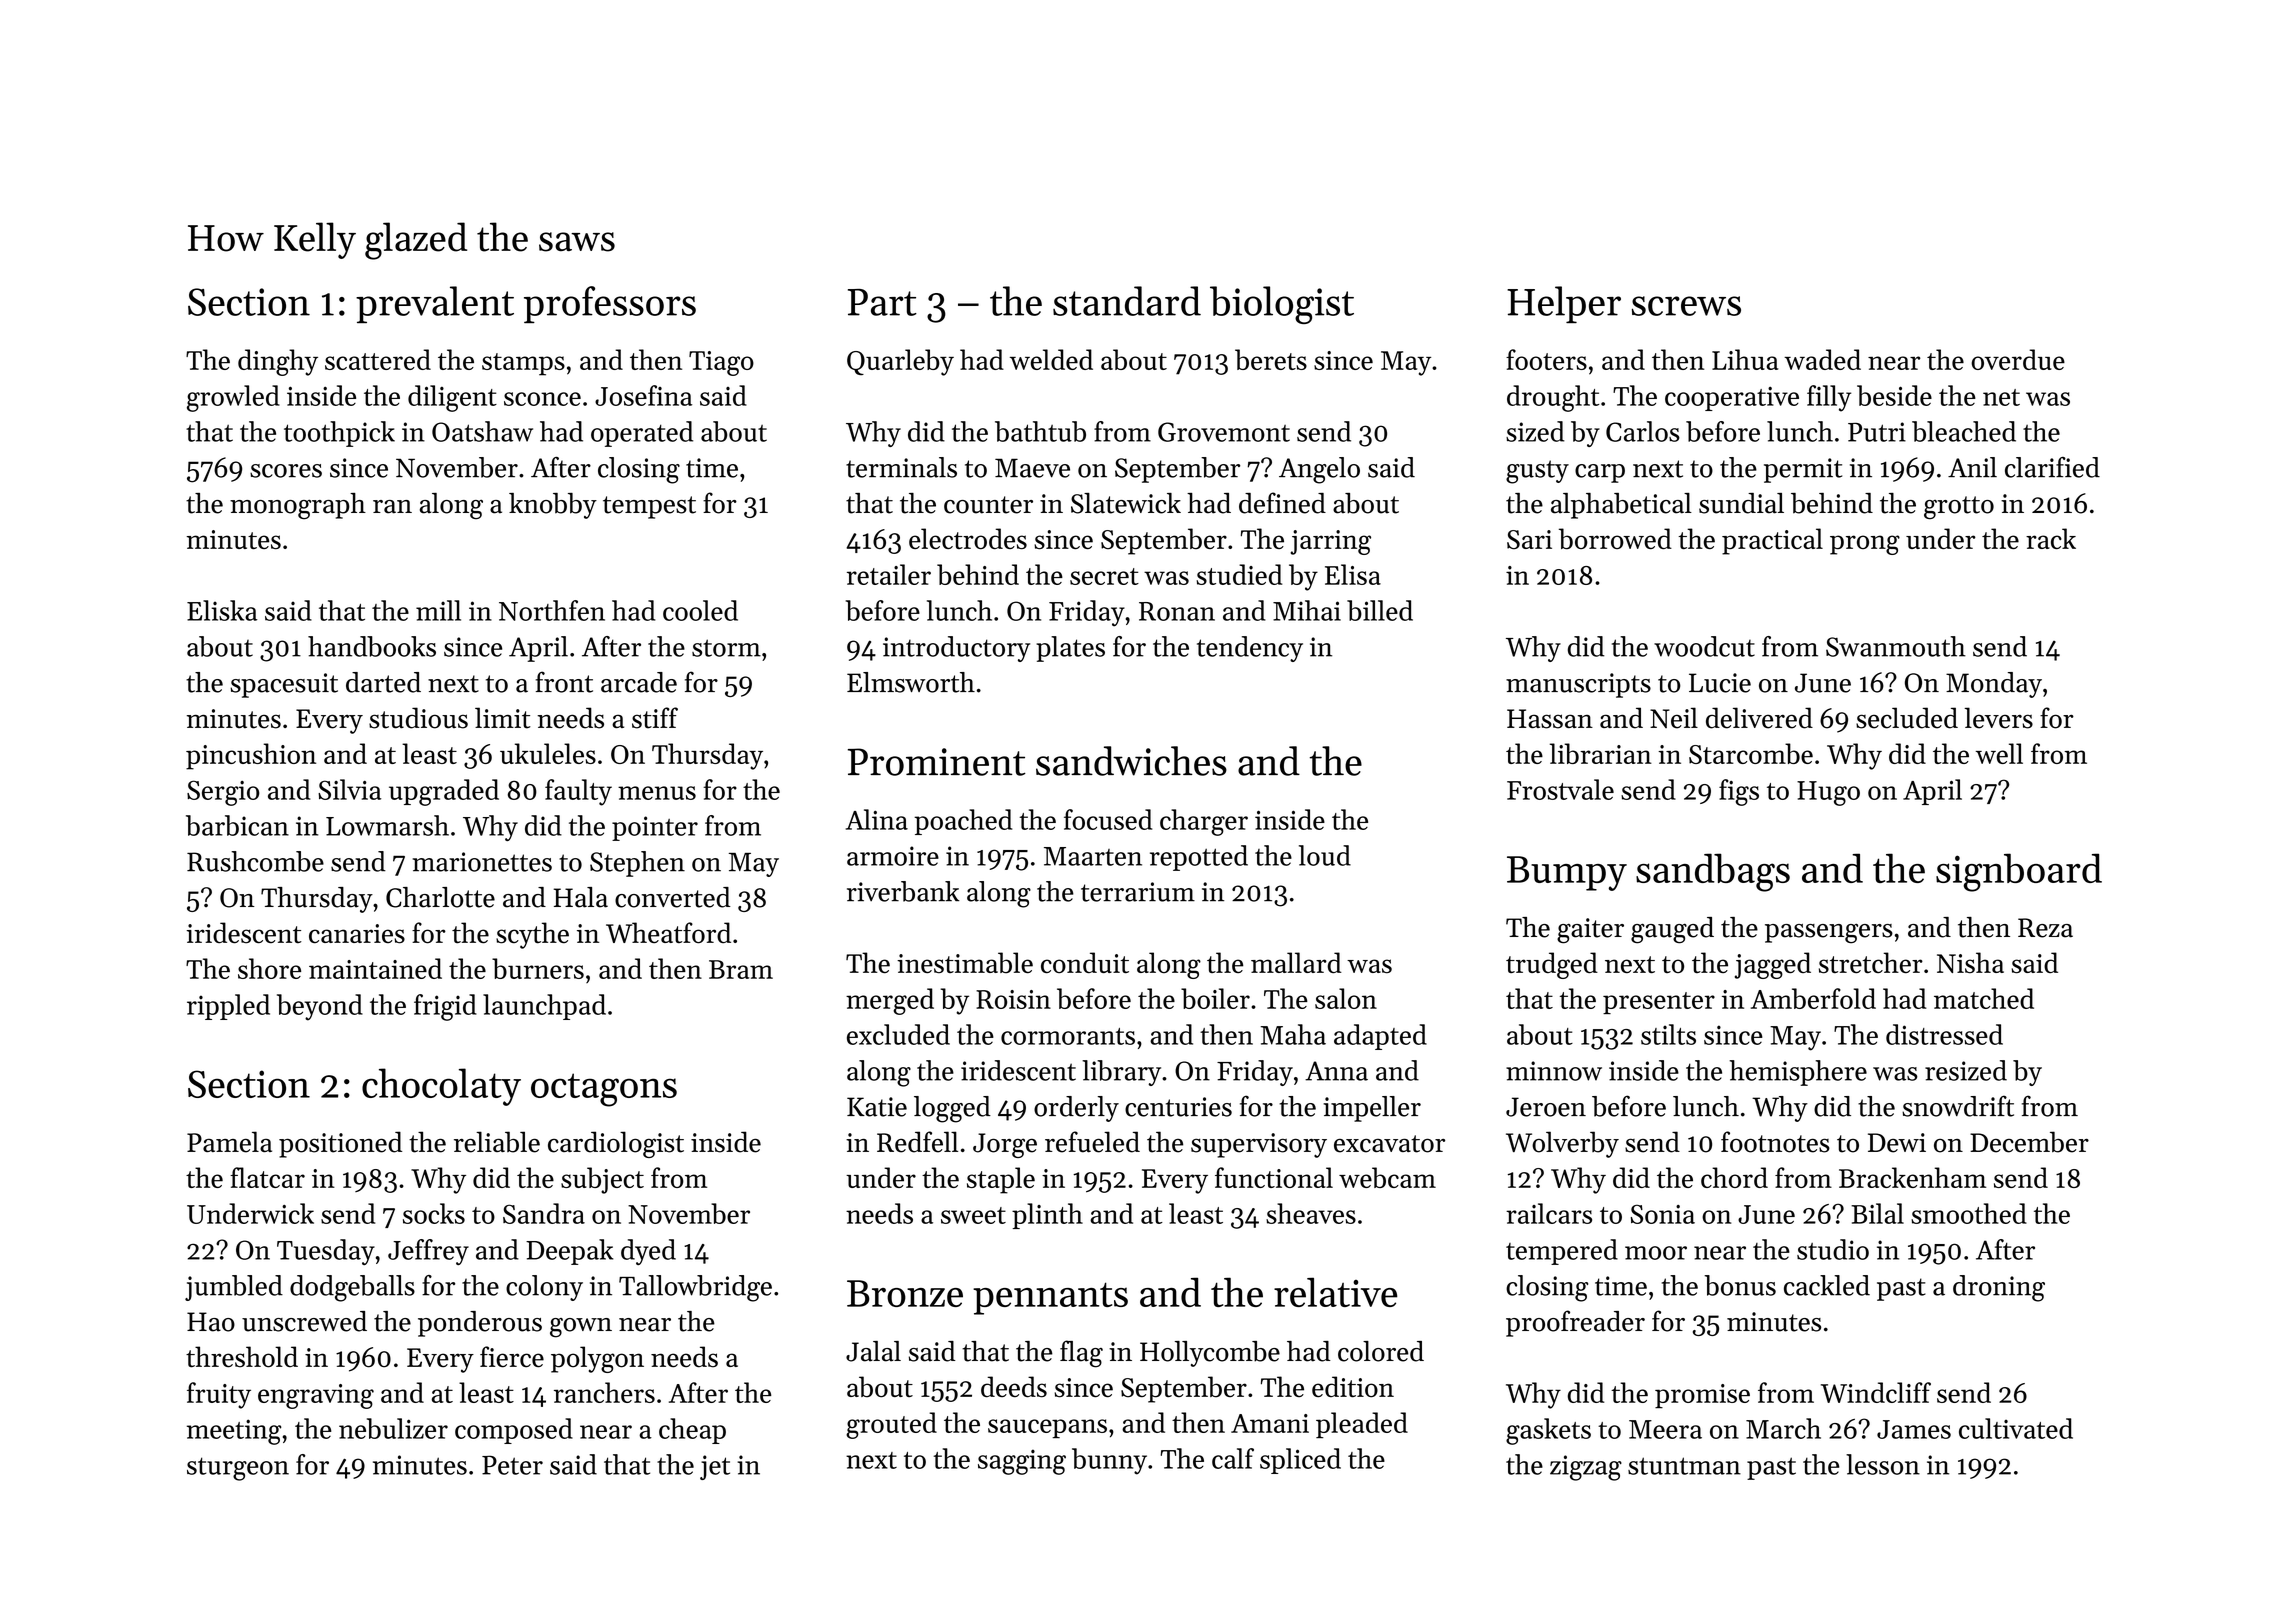  I want to click on screws, so click(1686, 306).
